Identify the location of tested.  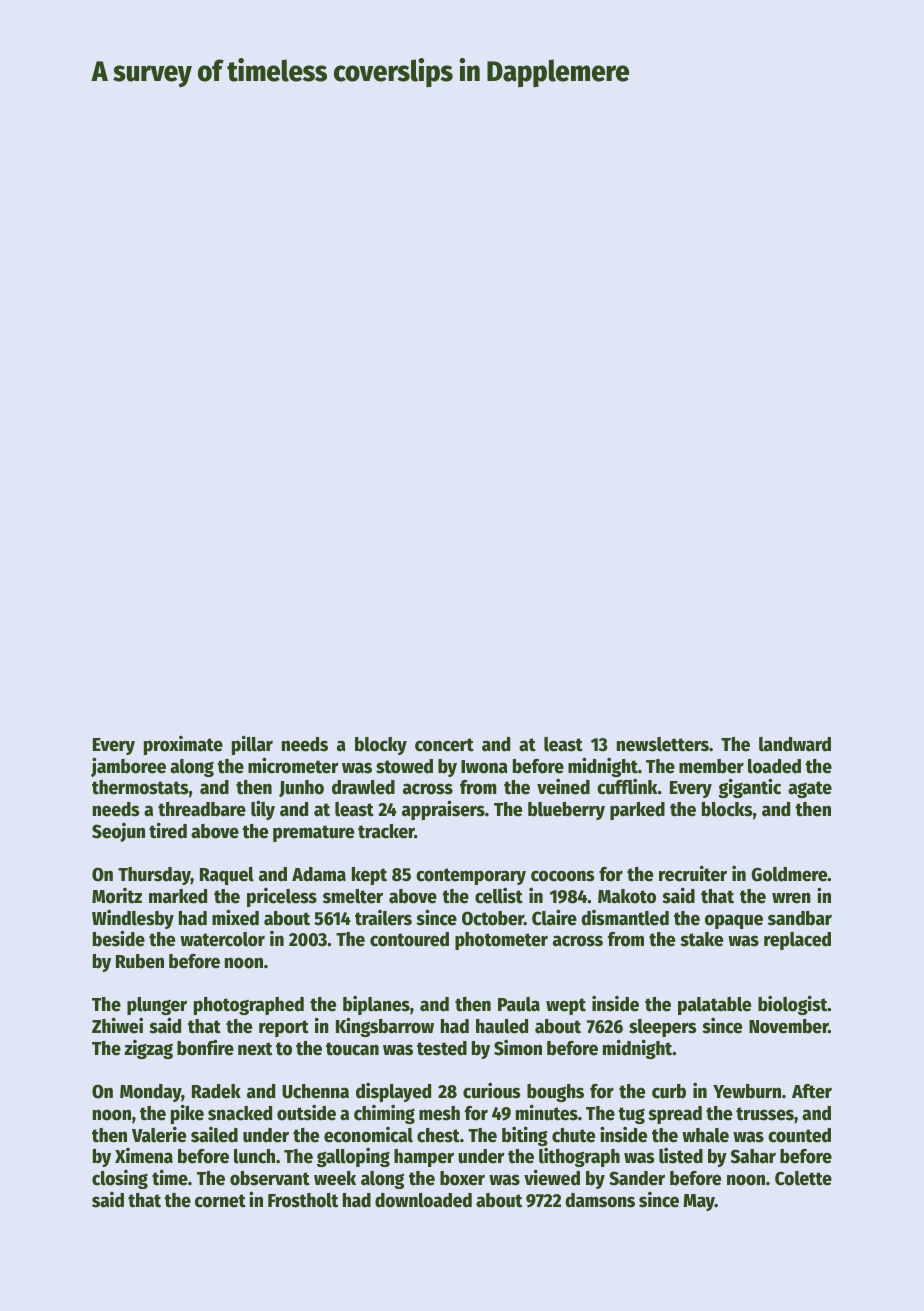
(442, 1048).
